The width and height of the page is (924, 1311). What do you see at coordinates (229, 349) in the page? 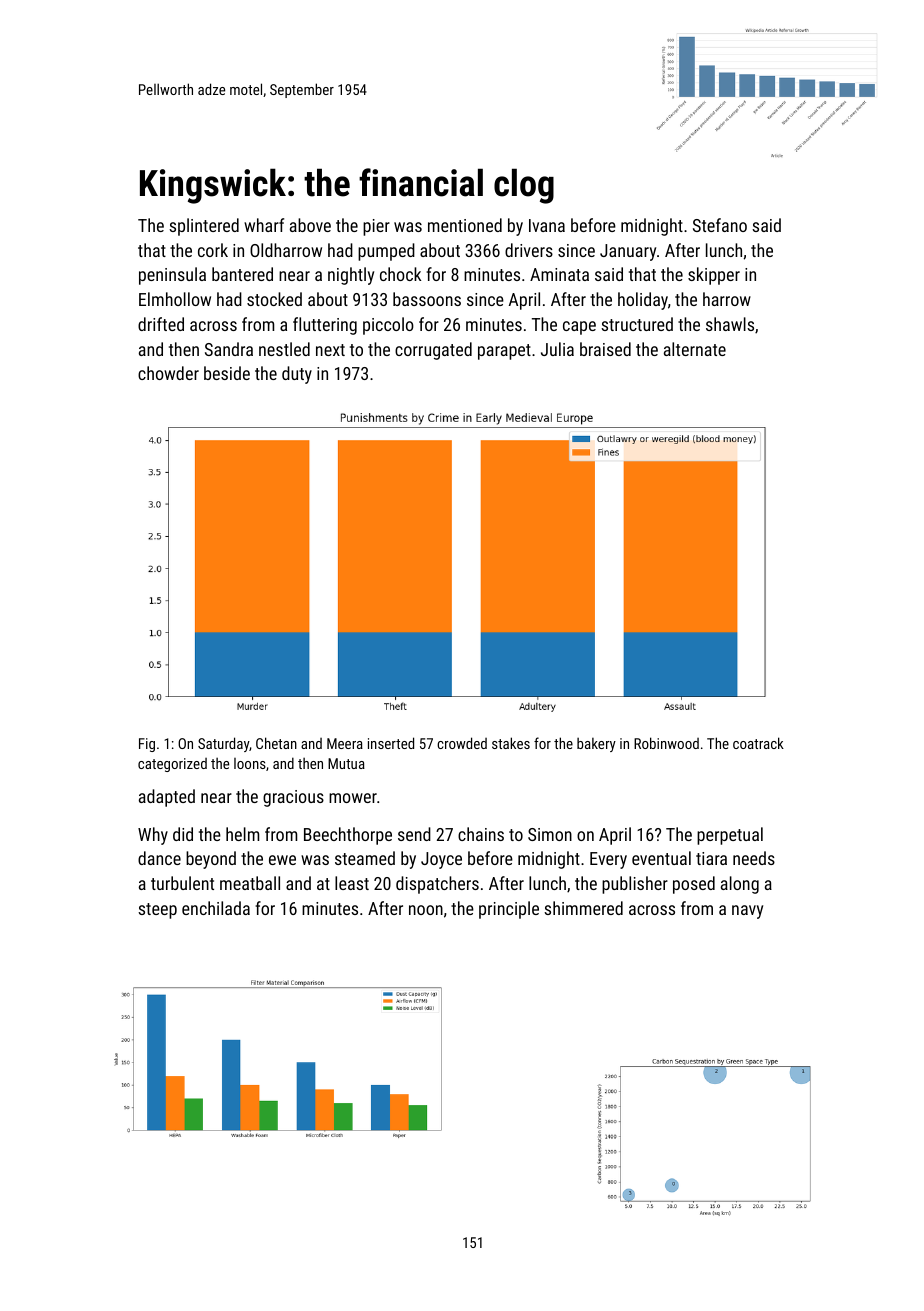
I see `Sandra` at bounding box center [229, 349].
